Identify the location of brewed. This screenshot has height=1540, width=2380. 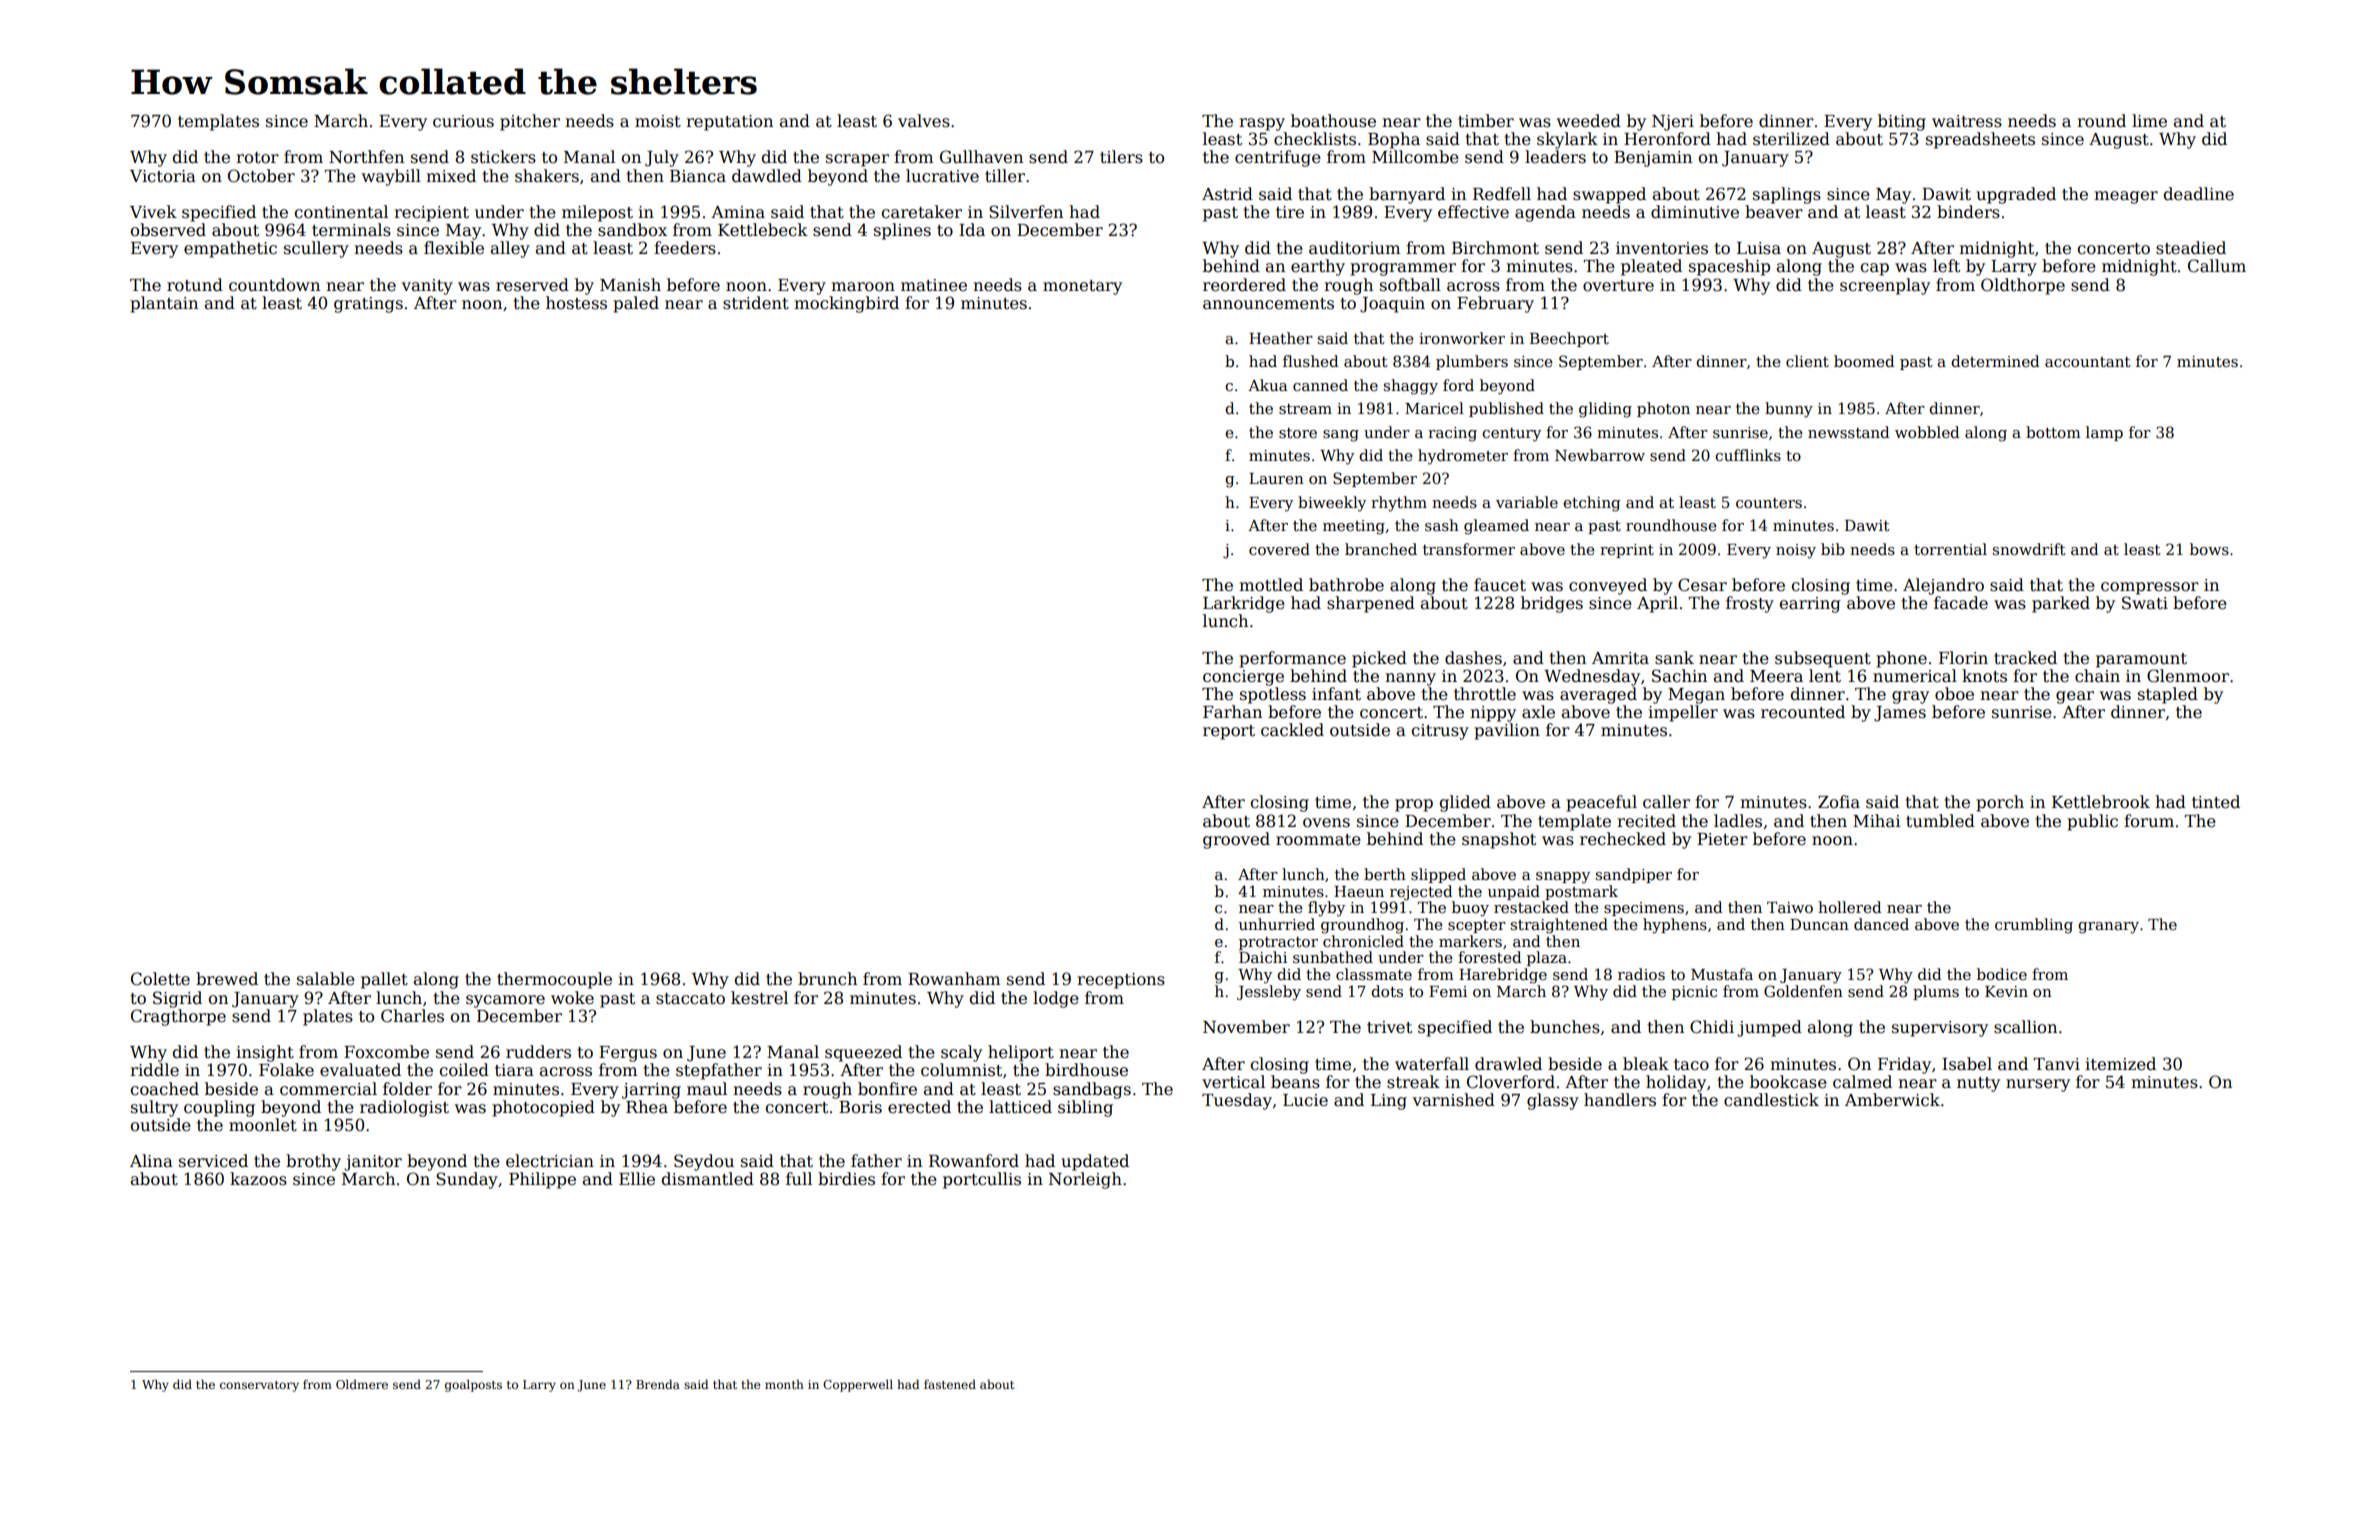
(227, 979).
